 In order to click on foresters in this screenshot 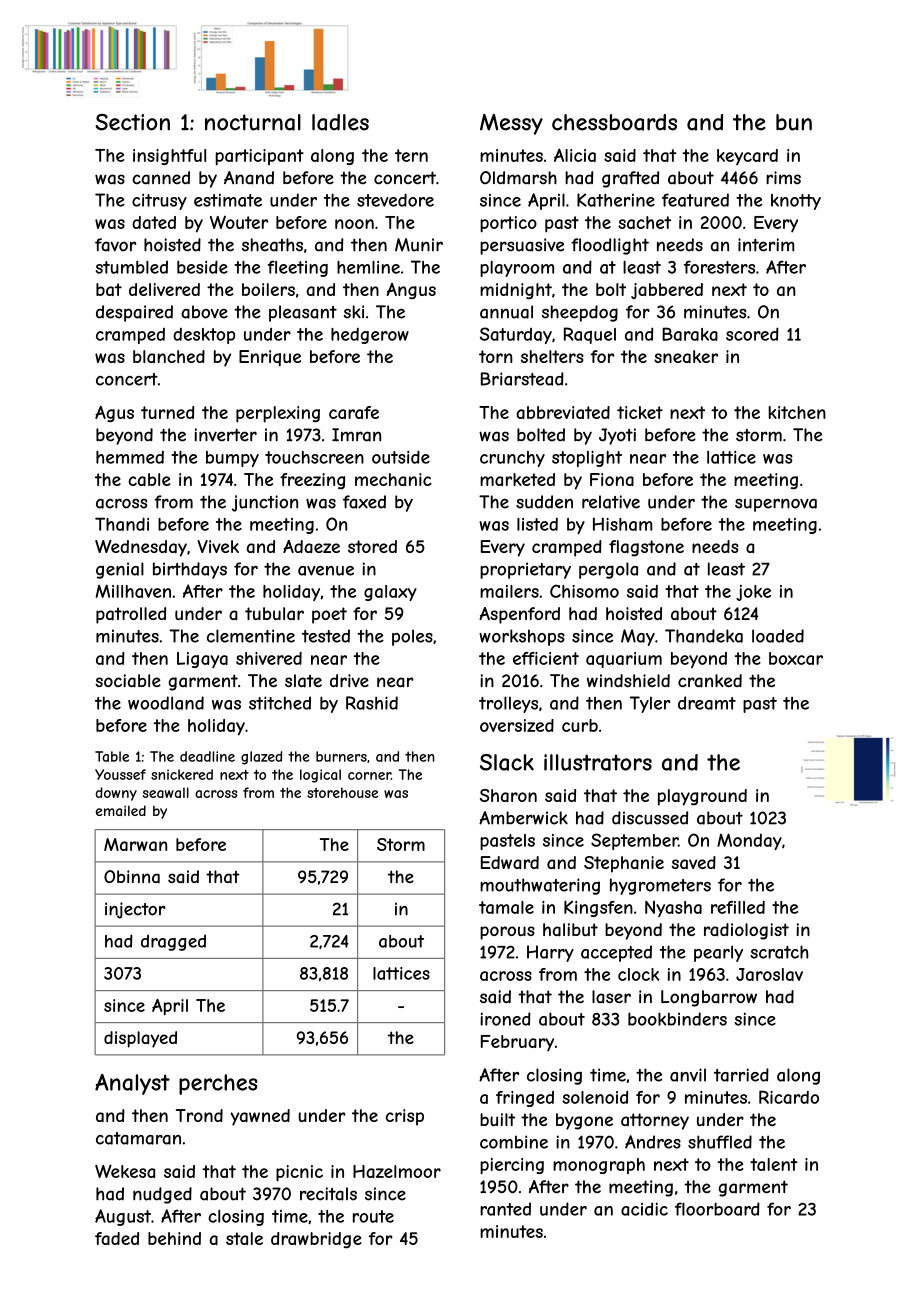, I will do `click(719, 267)`.
